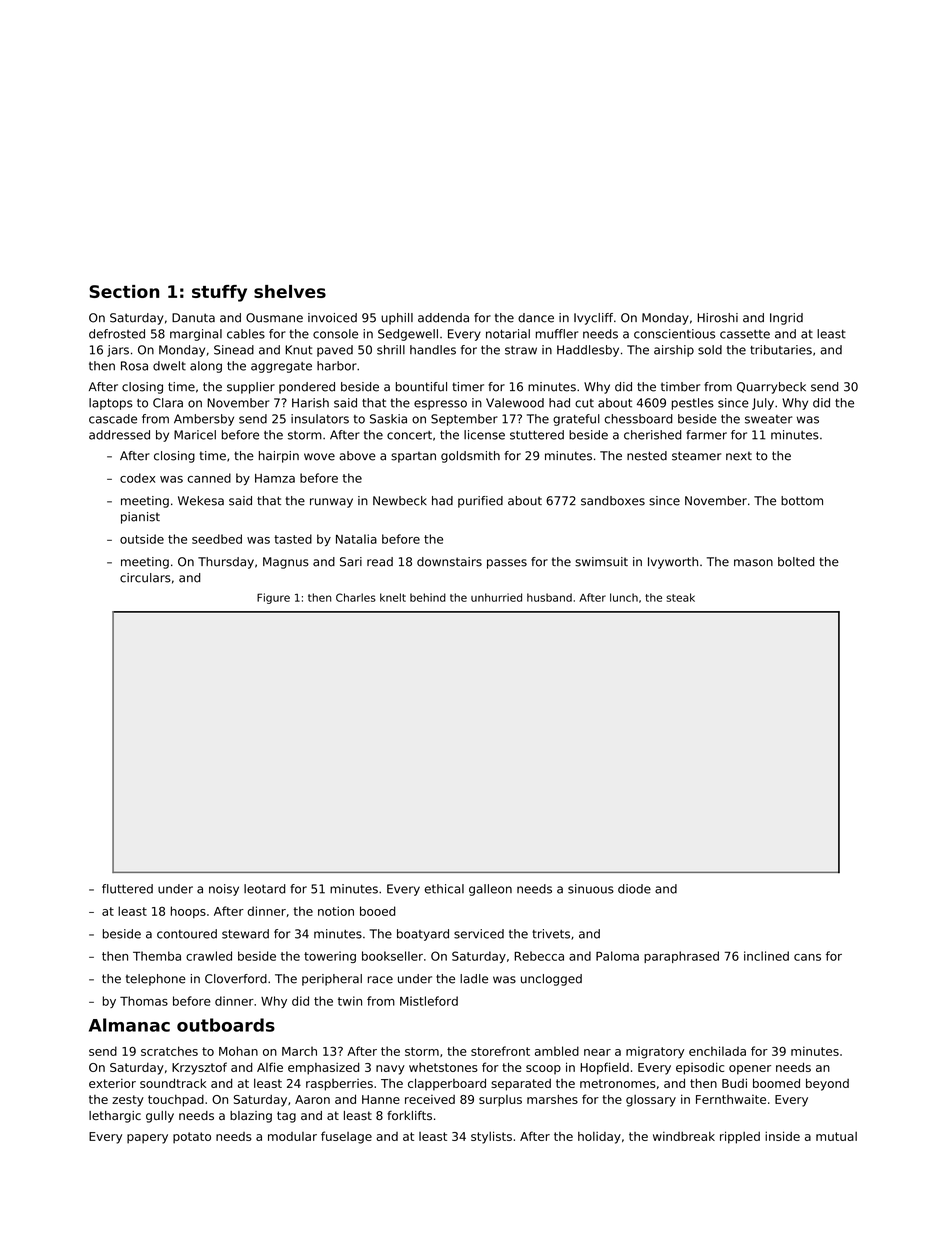 The width and height of the document is (952, 1233). I want to click on potato, so click(192, 1138).
